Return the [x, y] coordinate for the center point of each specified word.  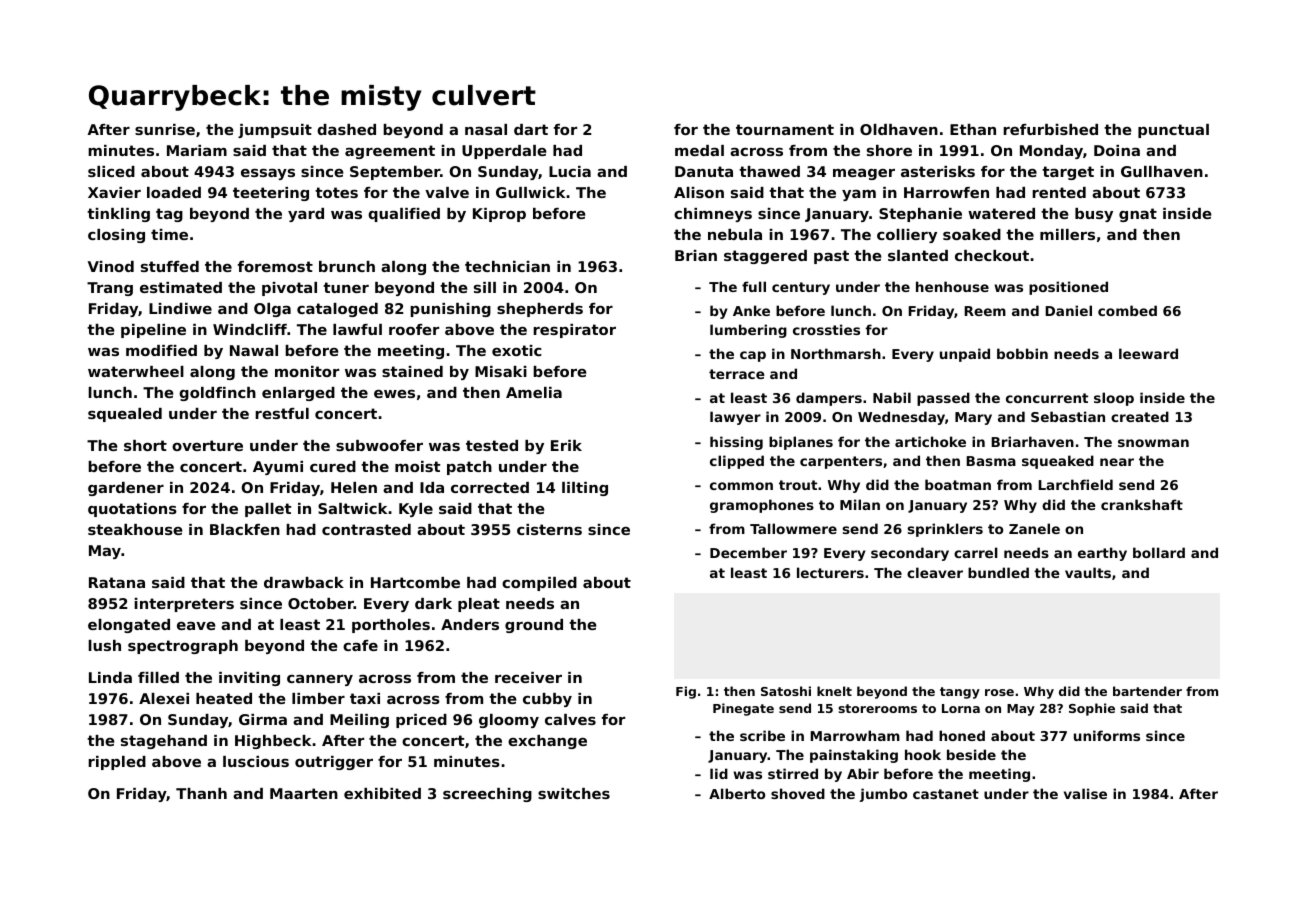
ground [534, 626]
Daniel [1068, 310]
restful [282, 413]
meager [864, 174]
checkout [992, 255]
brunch [347, 266]
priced [421, 721]
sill [485, 287]
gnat [1138, 215]
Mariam [197, 150]
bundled [998, 572]
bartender [1147, 691]
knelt [834, 691]
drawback [304, 582]
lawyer [735, 418]
